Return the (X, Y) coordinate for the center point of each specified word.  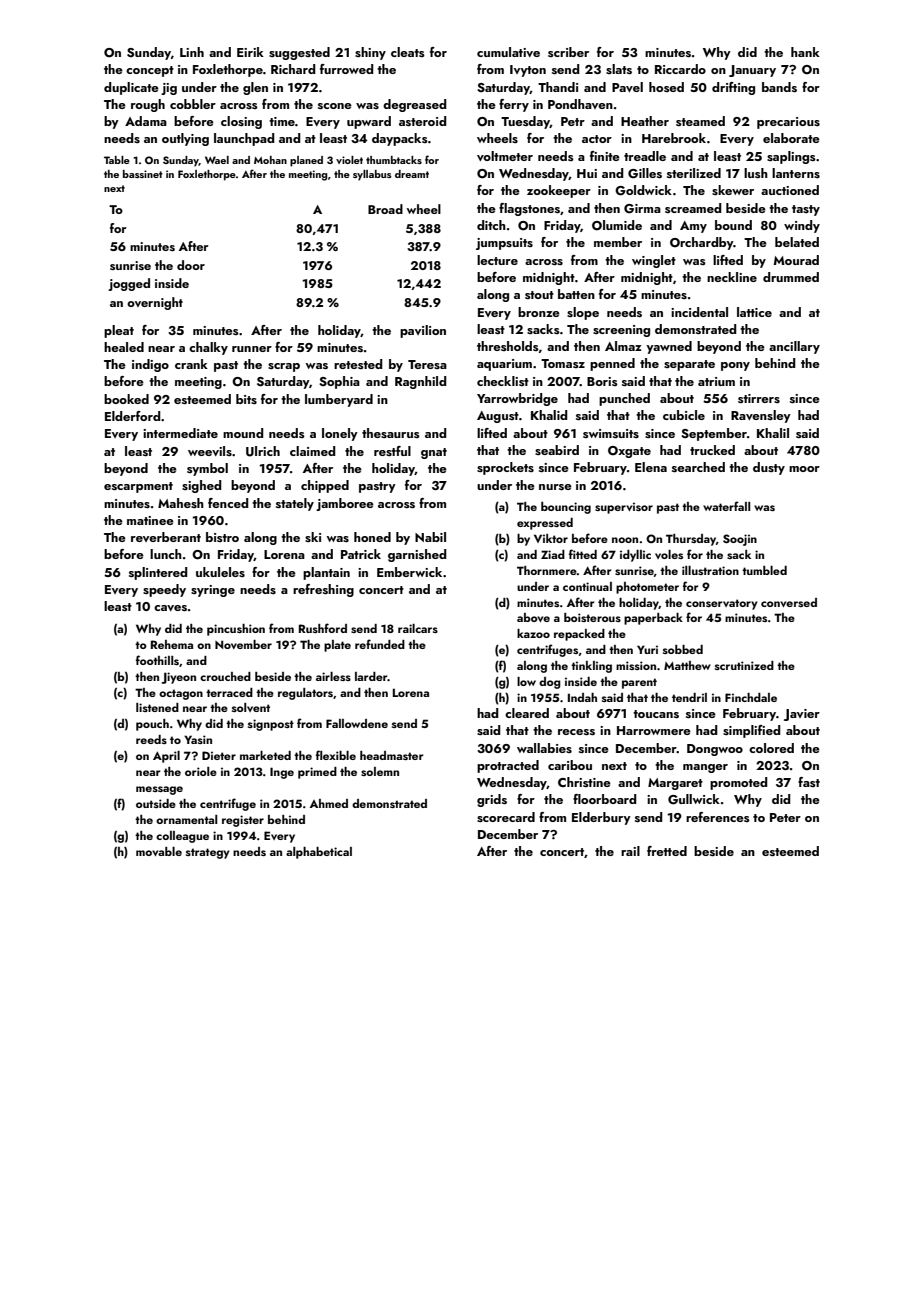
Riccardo (680, 69)
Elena (651, 467)
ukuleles (220, 572)
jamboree (345, 504)
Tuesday (525, 122)
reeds (151, 739)
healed (124, 347)
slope (583, 313)
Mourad (796, 260)
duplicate (131, 88)
